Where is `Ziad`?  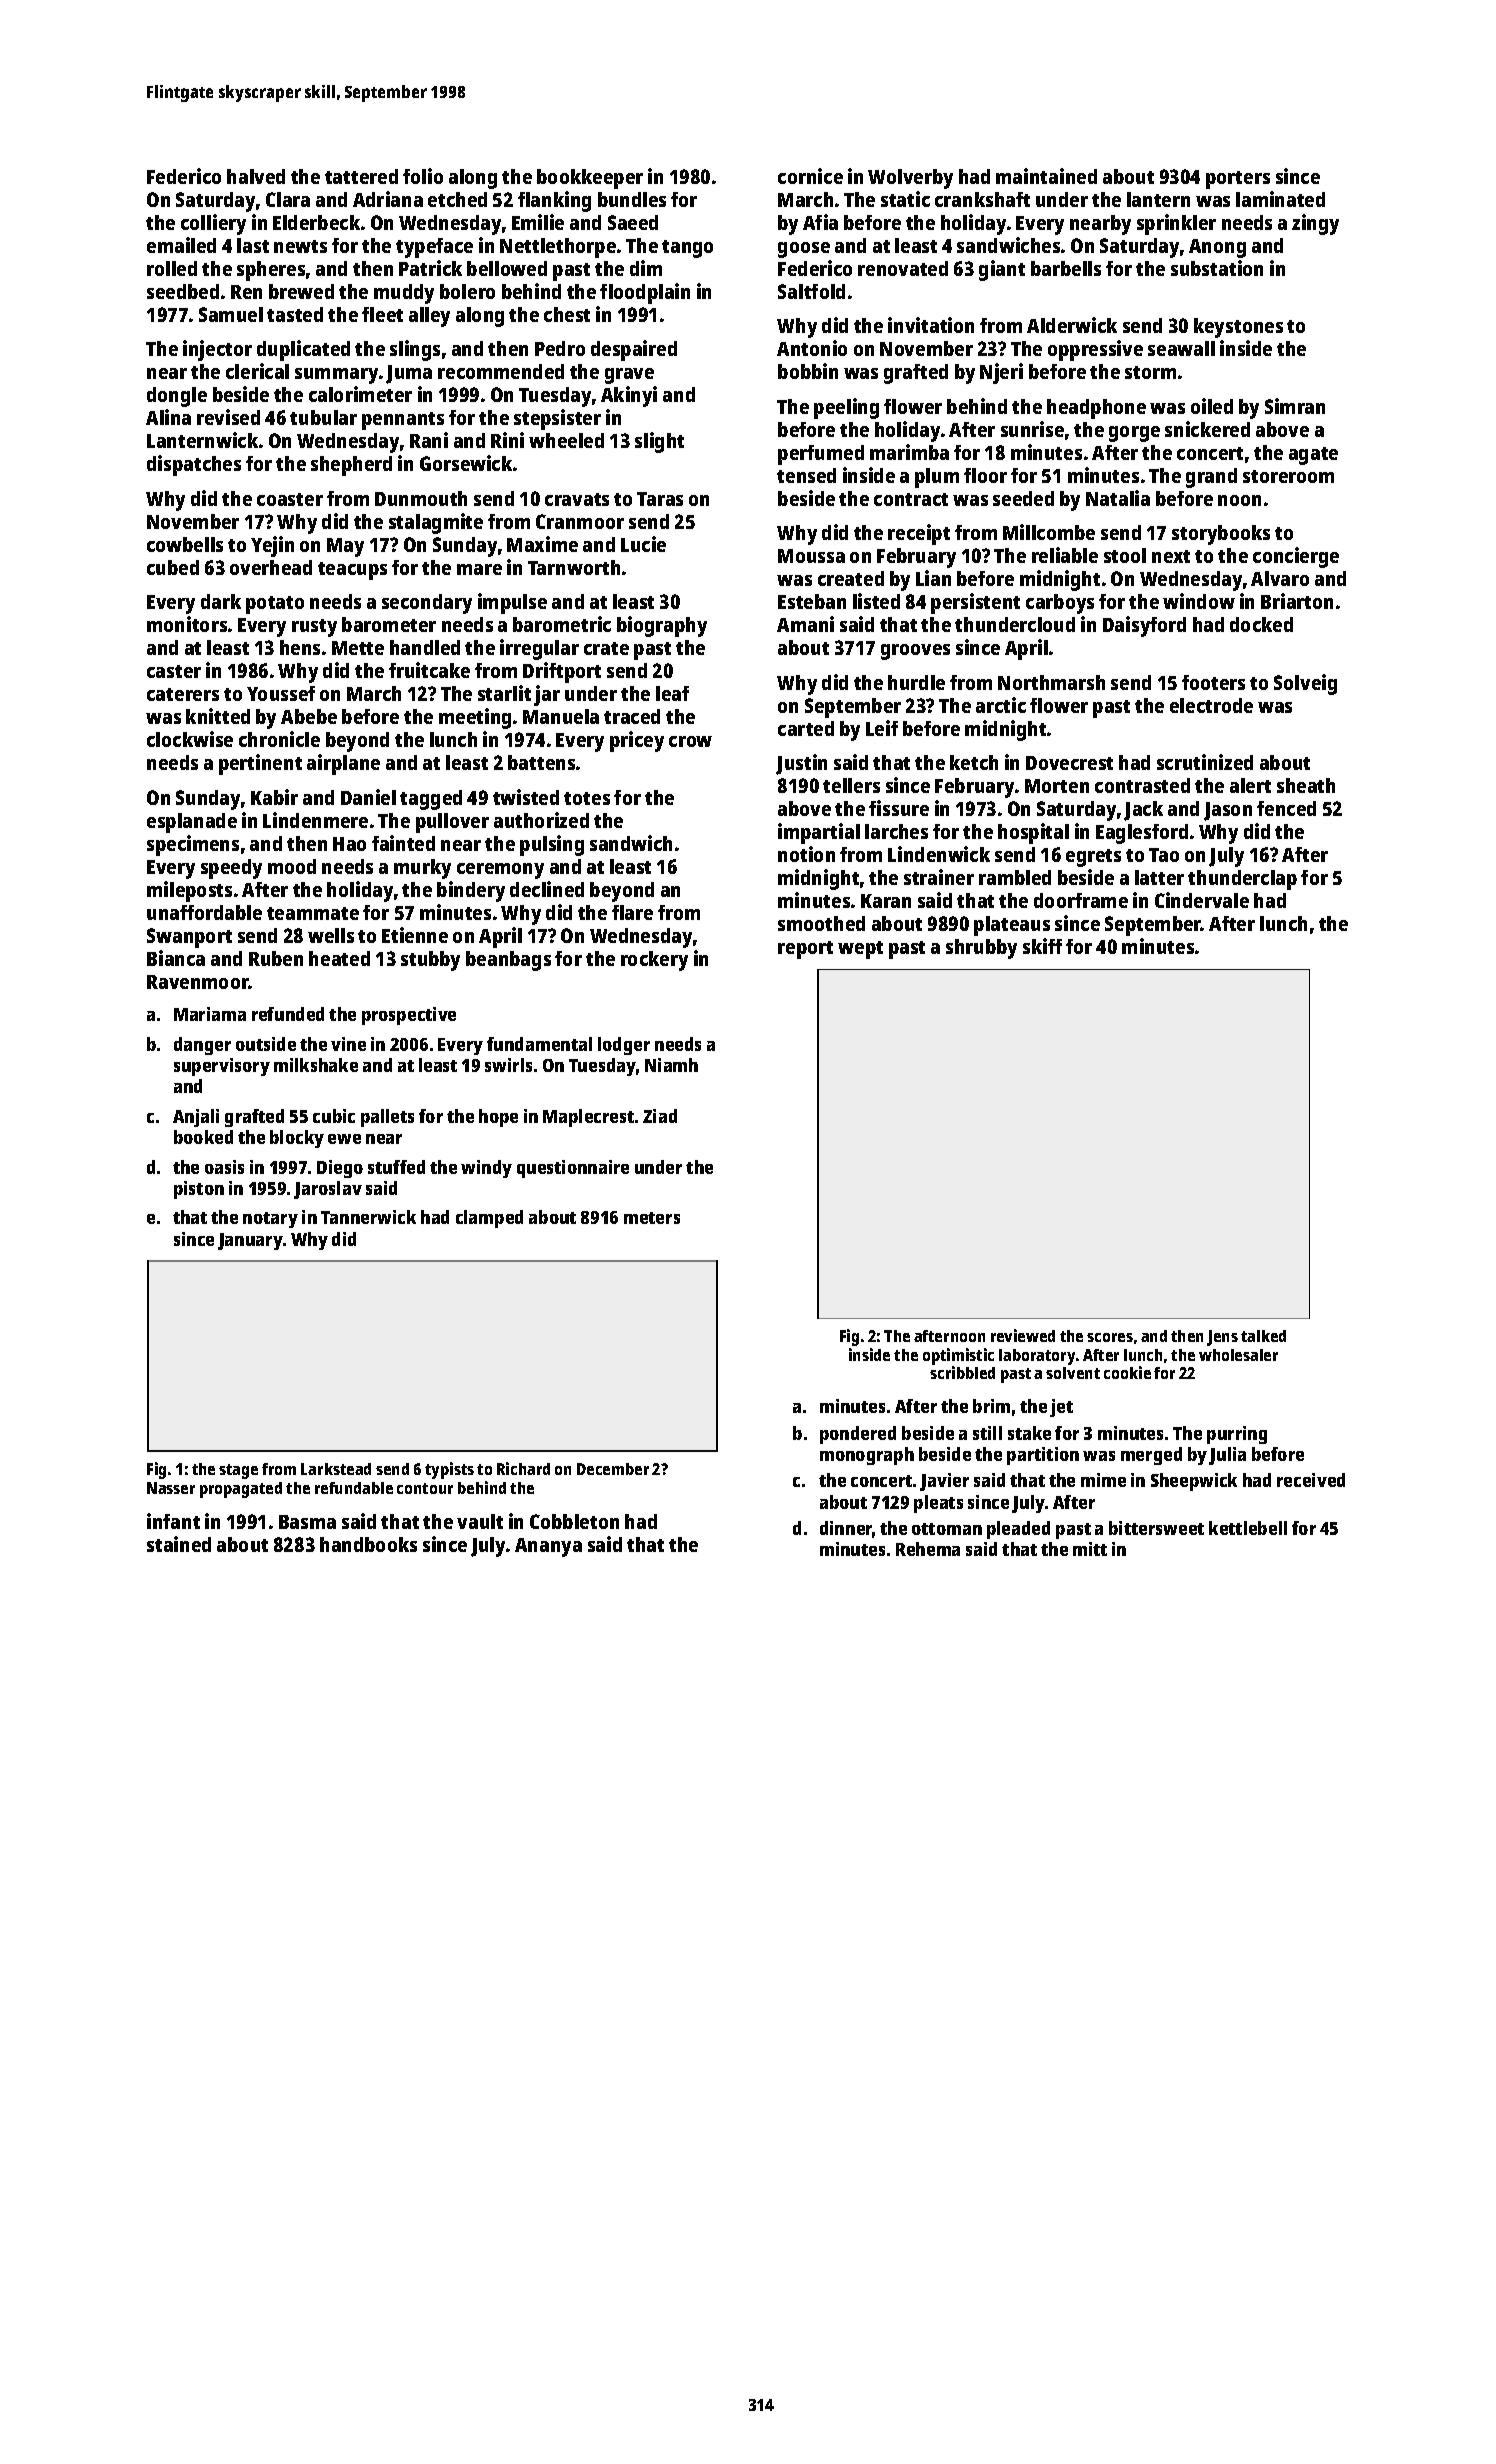
Ziad is located at coordinates (660, 1116).
